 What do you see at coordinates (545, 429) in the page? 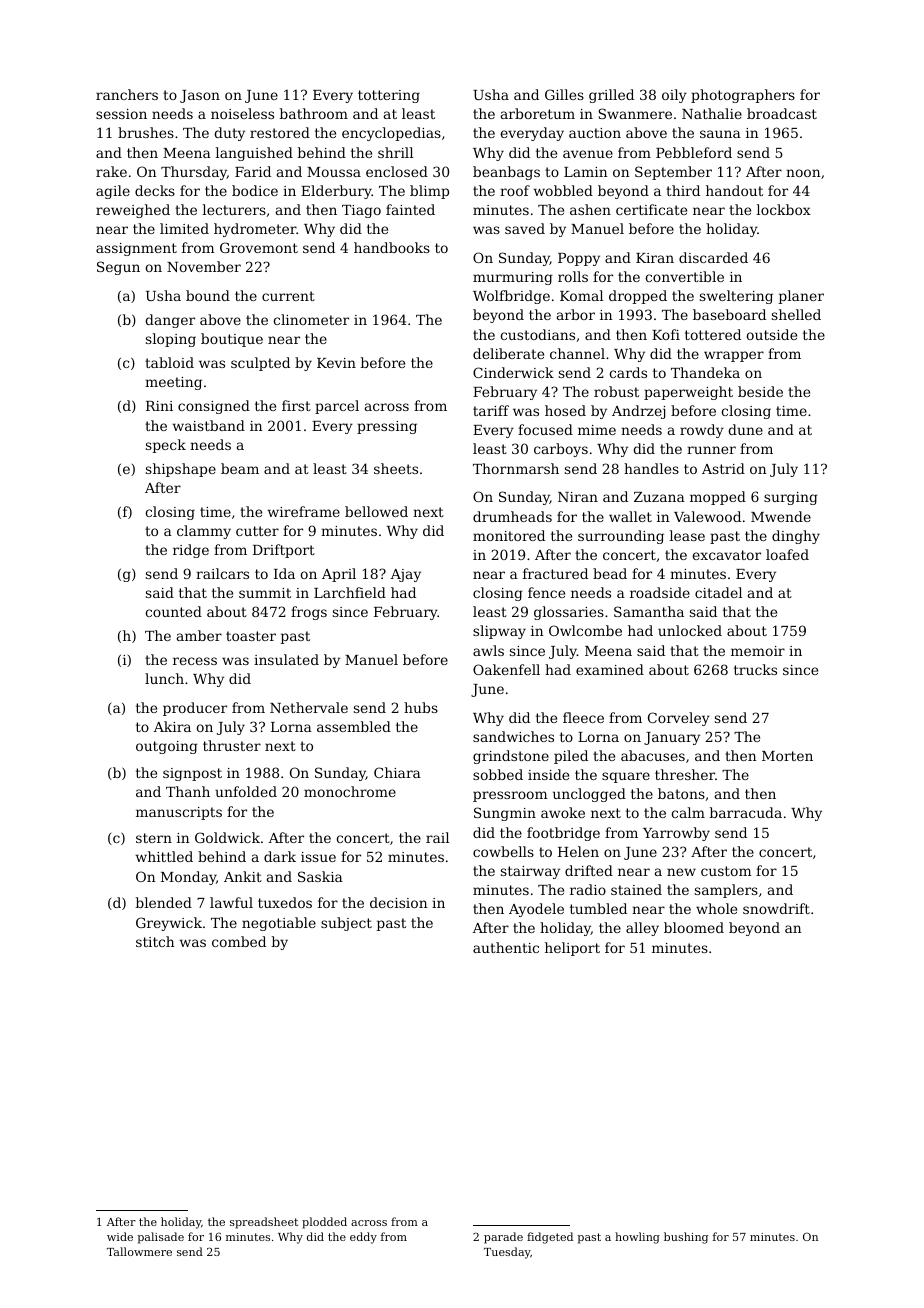
I see `focused` at bounding box center [545, 429].
